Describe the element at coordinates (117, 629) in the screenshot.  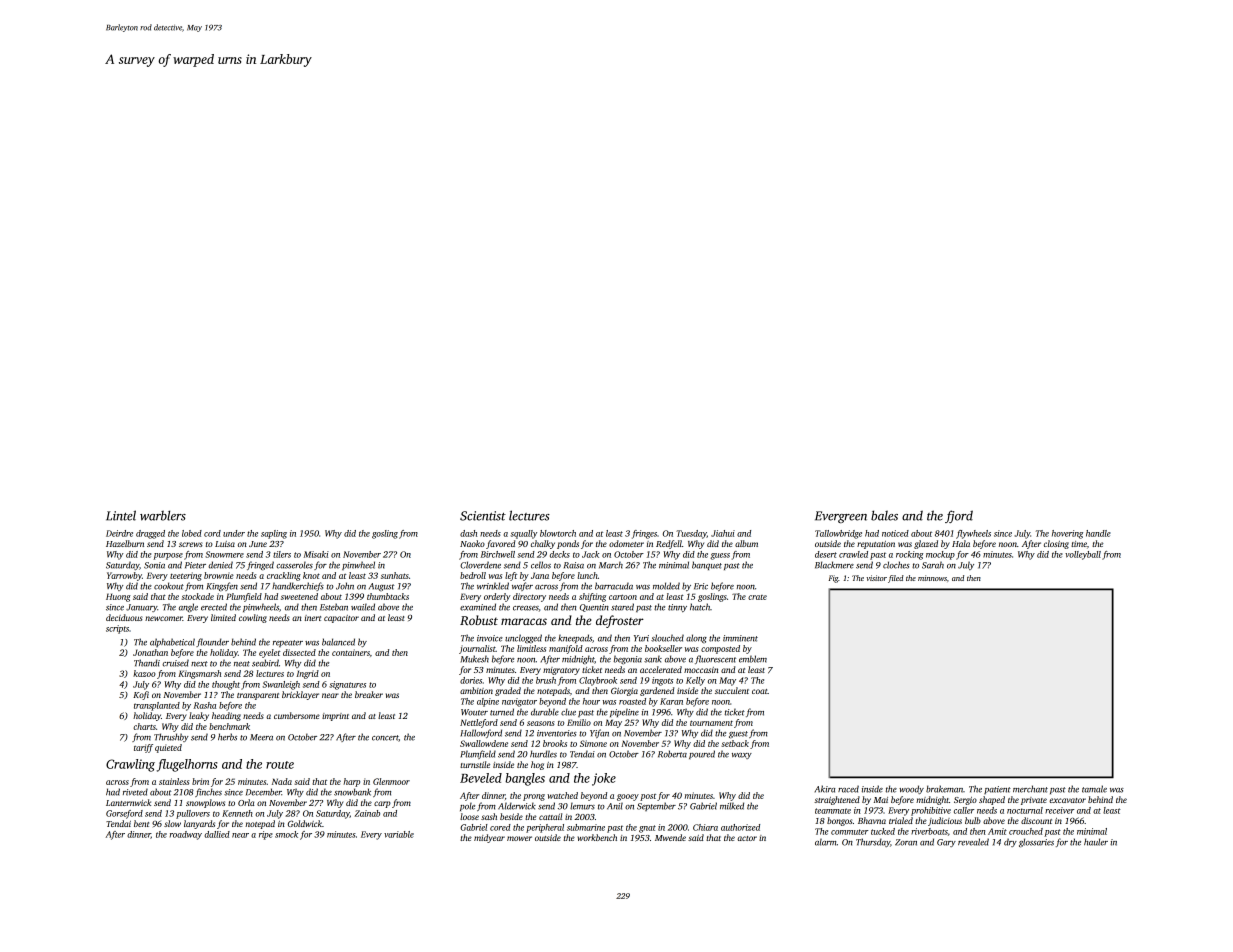
I see `scripts` at that location.
